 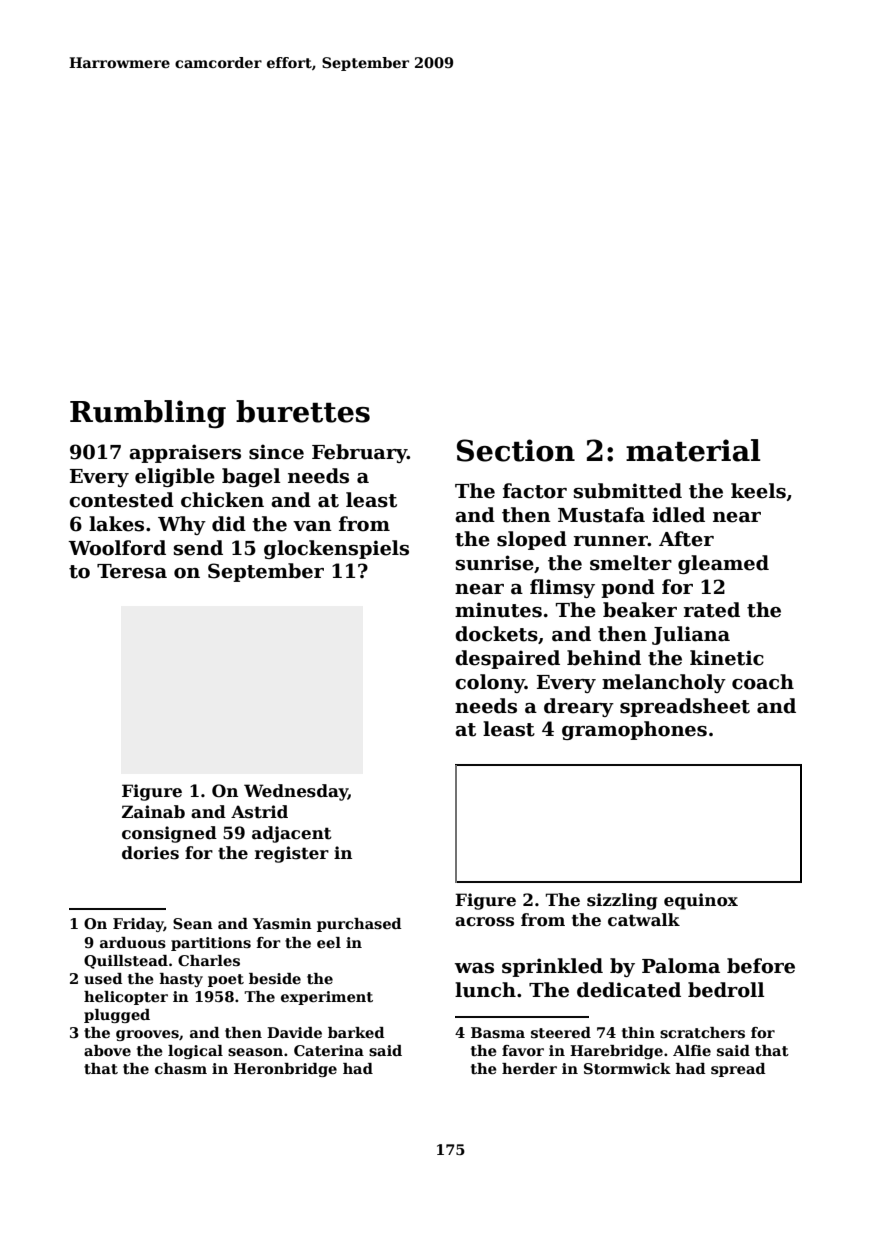 I want to click on dreary, so click(x=579, y=707).
